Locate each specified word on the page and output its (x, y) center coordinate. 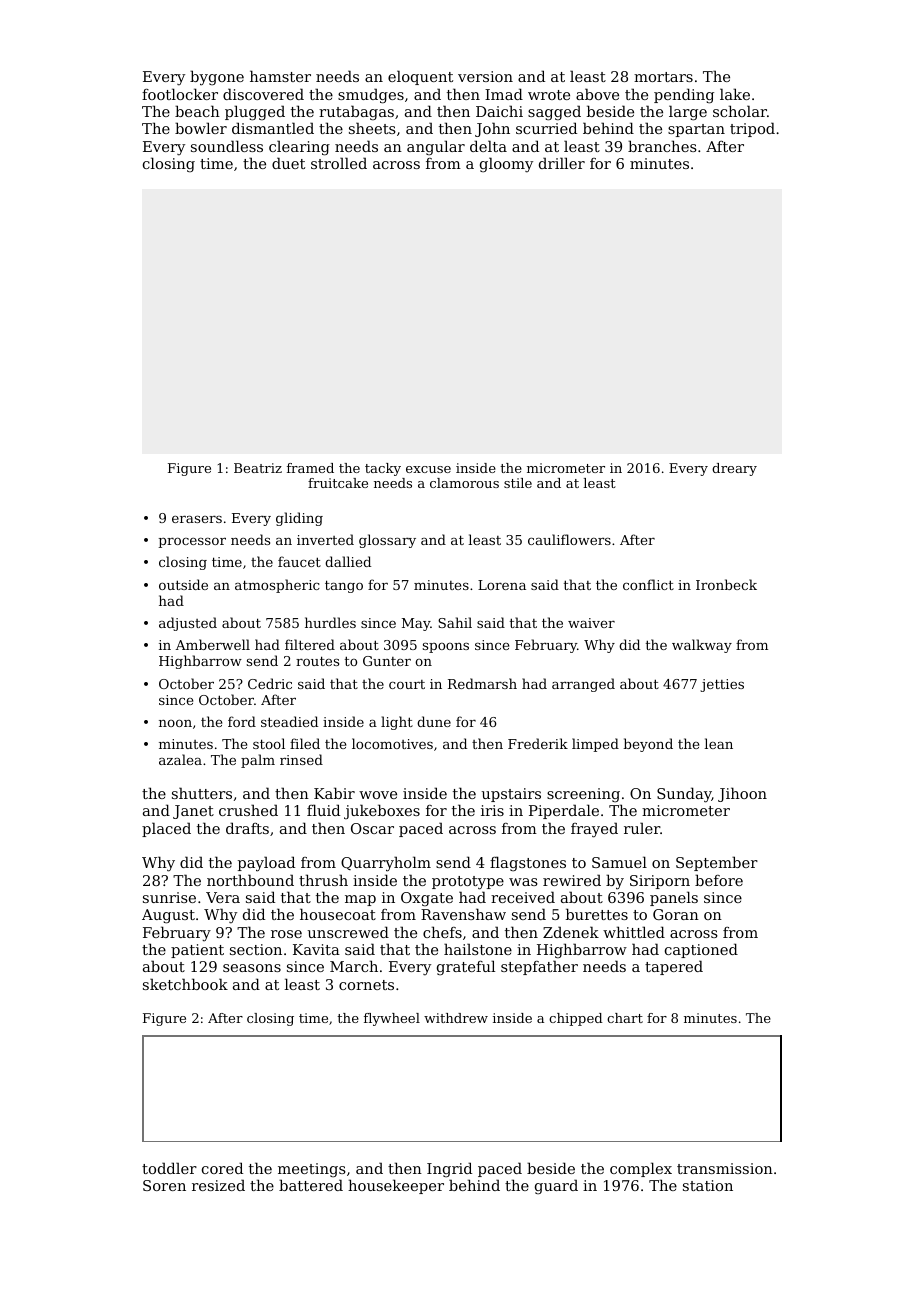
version (485, 76)
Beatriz (258, 468)
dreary (734, 469)
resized (218, 1185)
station (708, 1185)
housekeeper (396, 1186)
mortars (663, 77)
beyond (648, 745)
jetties (722, 685)
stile (518, 483)
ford (242, 721)
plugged (255, 113)
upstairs (511, 795)
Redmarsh (482, 683)
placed (166, 829)
